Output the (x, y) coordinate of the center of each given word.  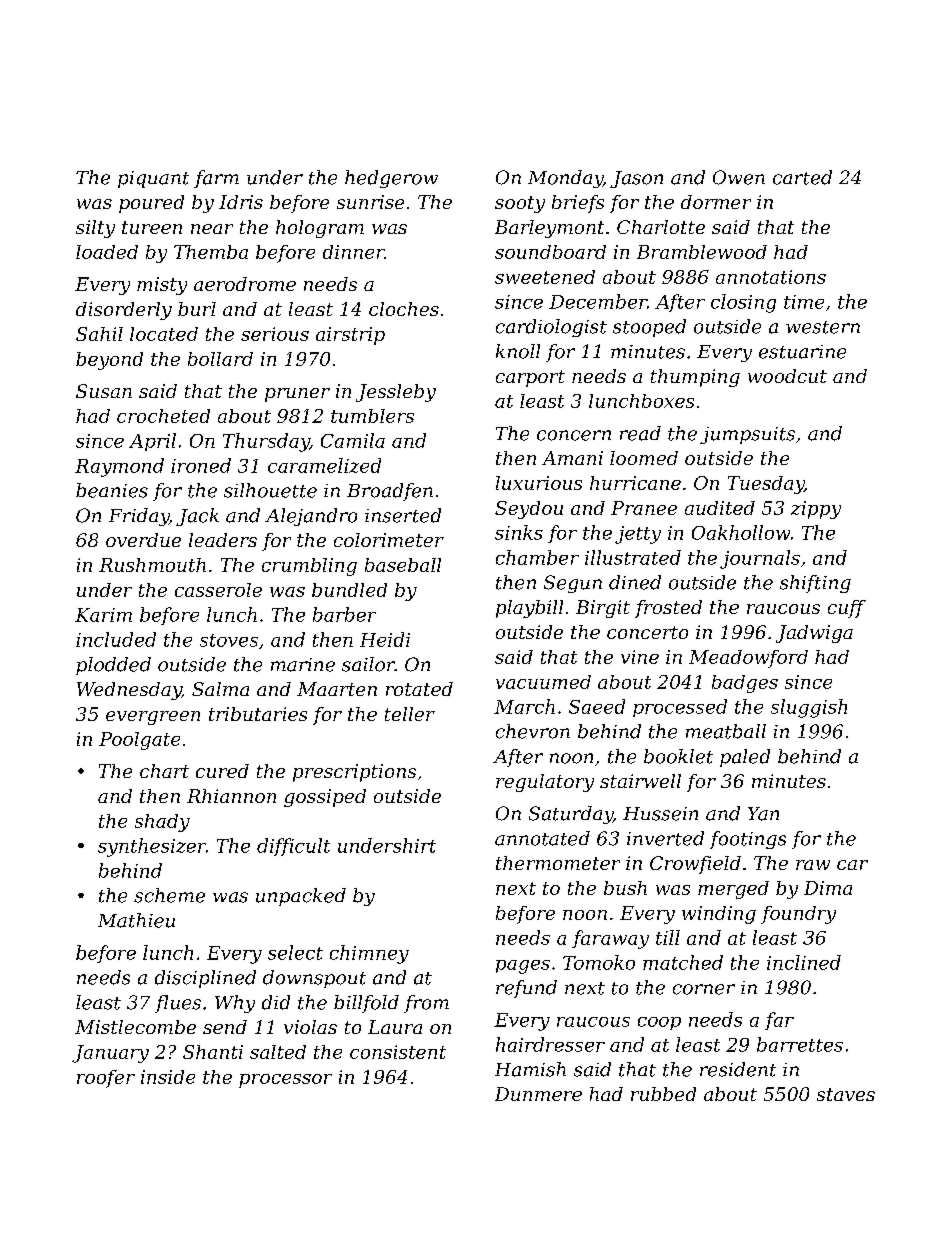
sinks (519, 532)
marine (303, 665)
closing (743, 303)
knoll (518, 351)
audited (720, 508)
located (164, 334)
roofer (106, 1079)
